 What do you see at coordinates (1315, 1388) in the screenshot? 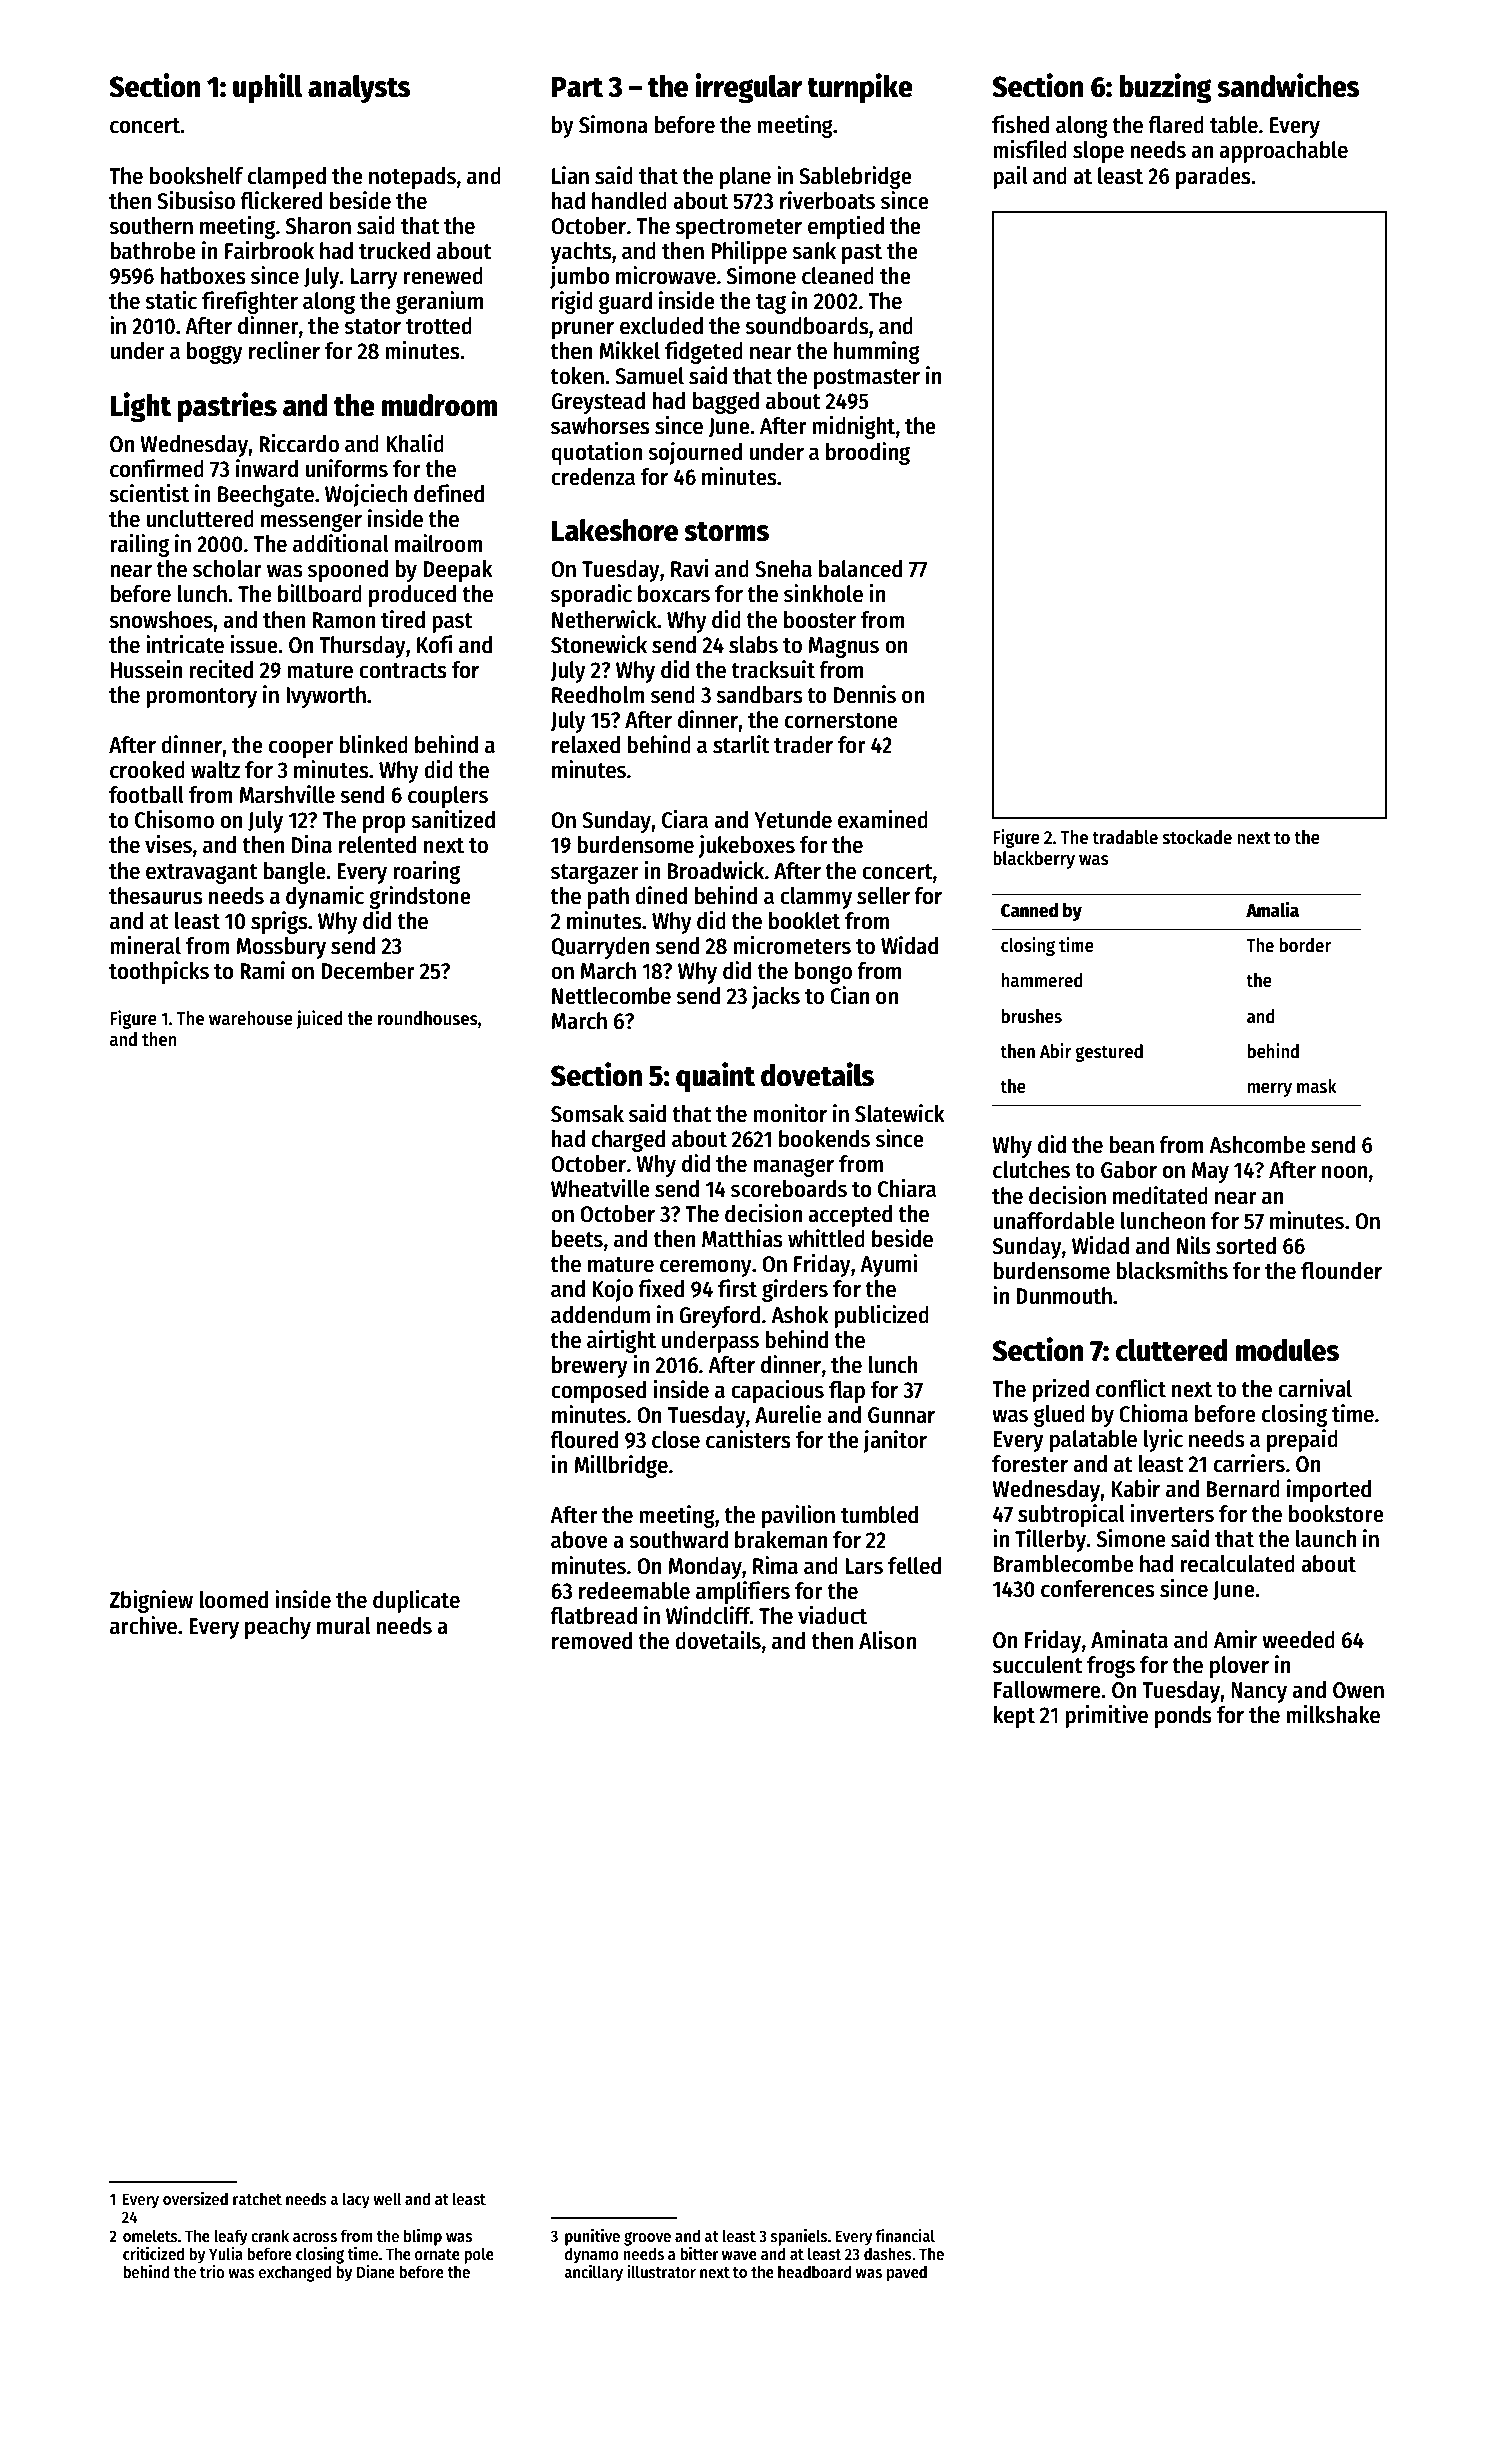
I see `carnival` at bounding box center [1315, 1388].
